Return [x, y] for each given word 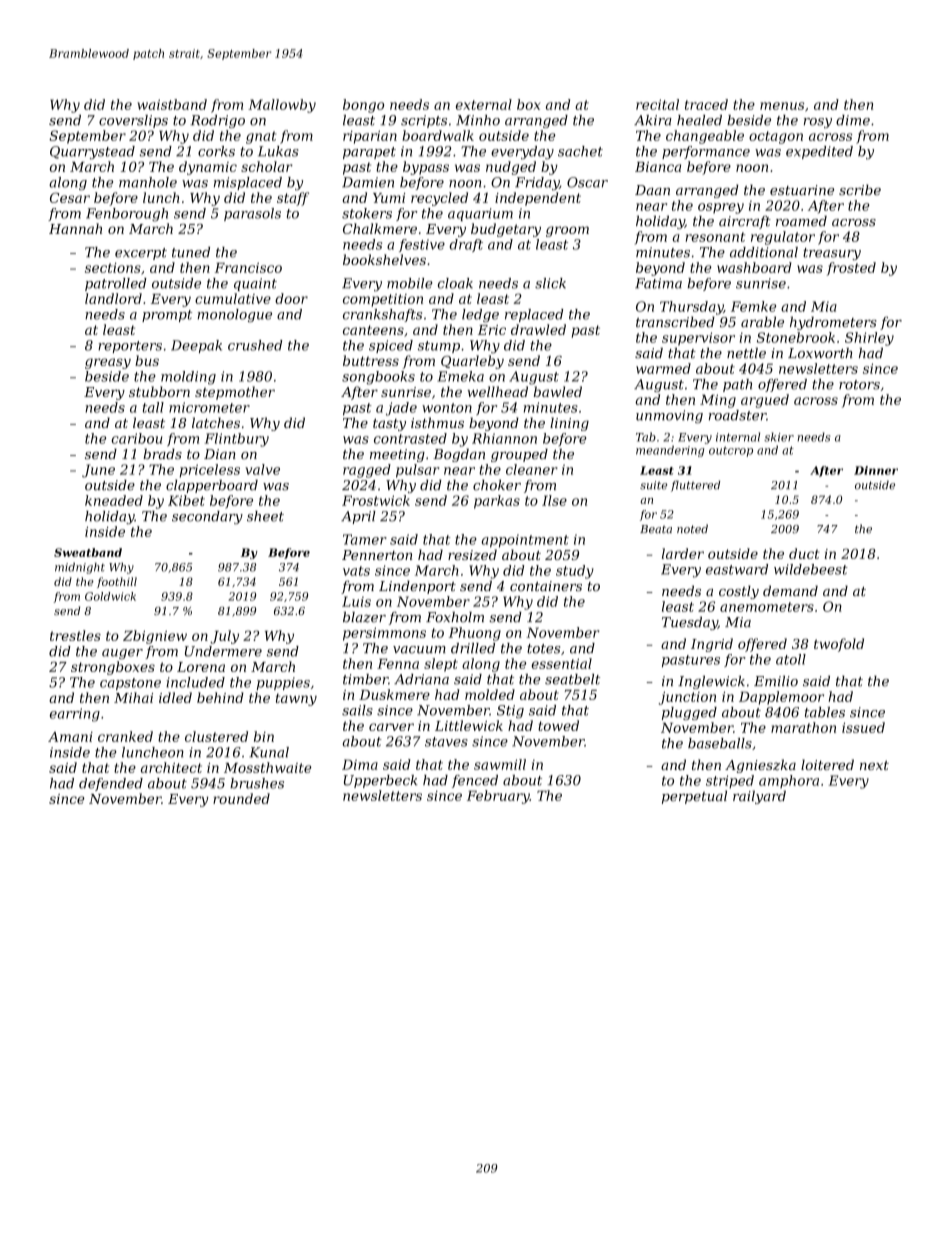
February [498, 797]
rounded [241, 798]
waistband [172, 104]
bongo [363, 106]
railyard [759, 797]
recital [657, 104]
